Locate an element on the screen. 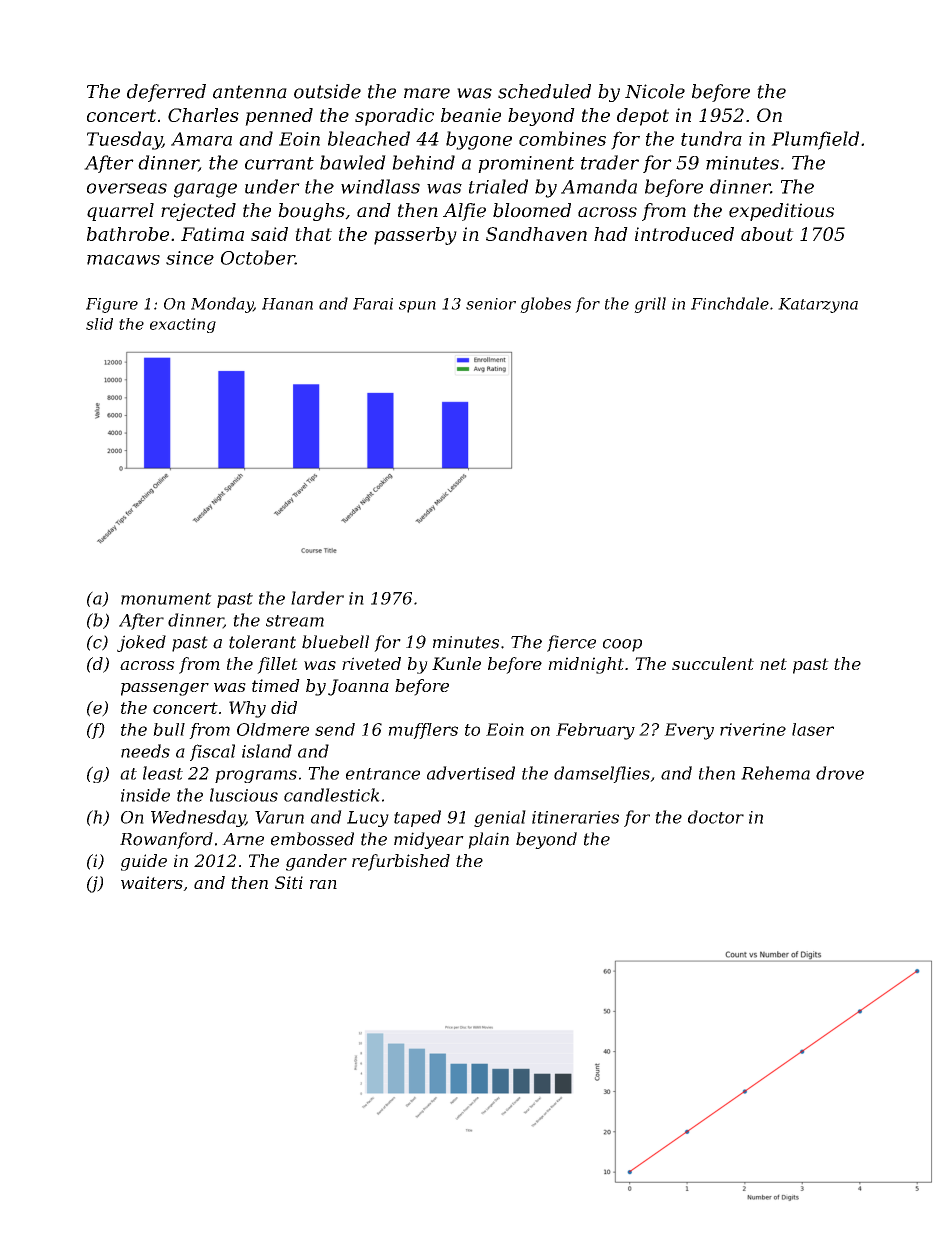 This screenshot has height=1233, width=952. deferred is located at coordinates (166, 93).
